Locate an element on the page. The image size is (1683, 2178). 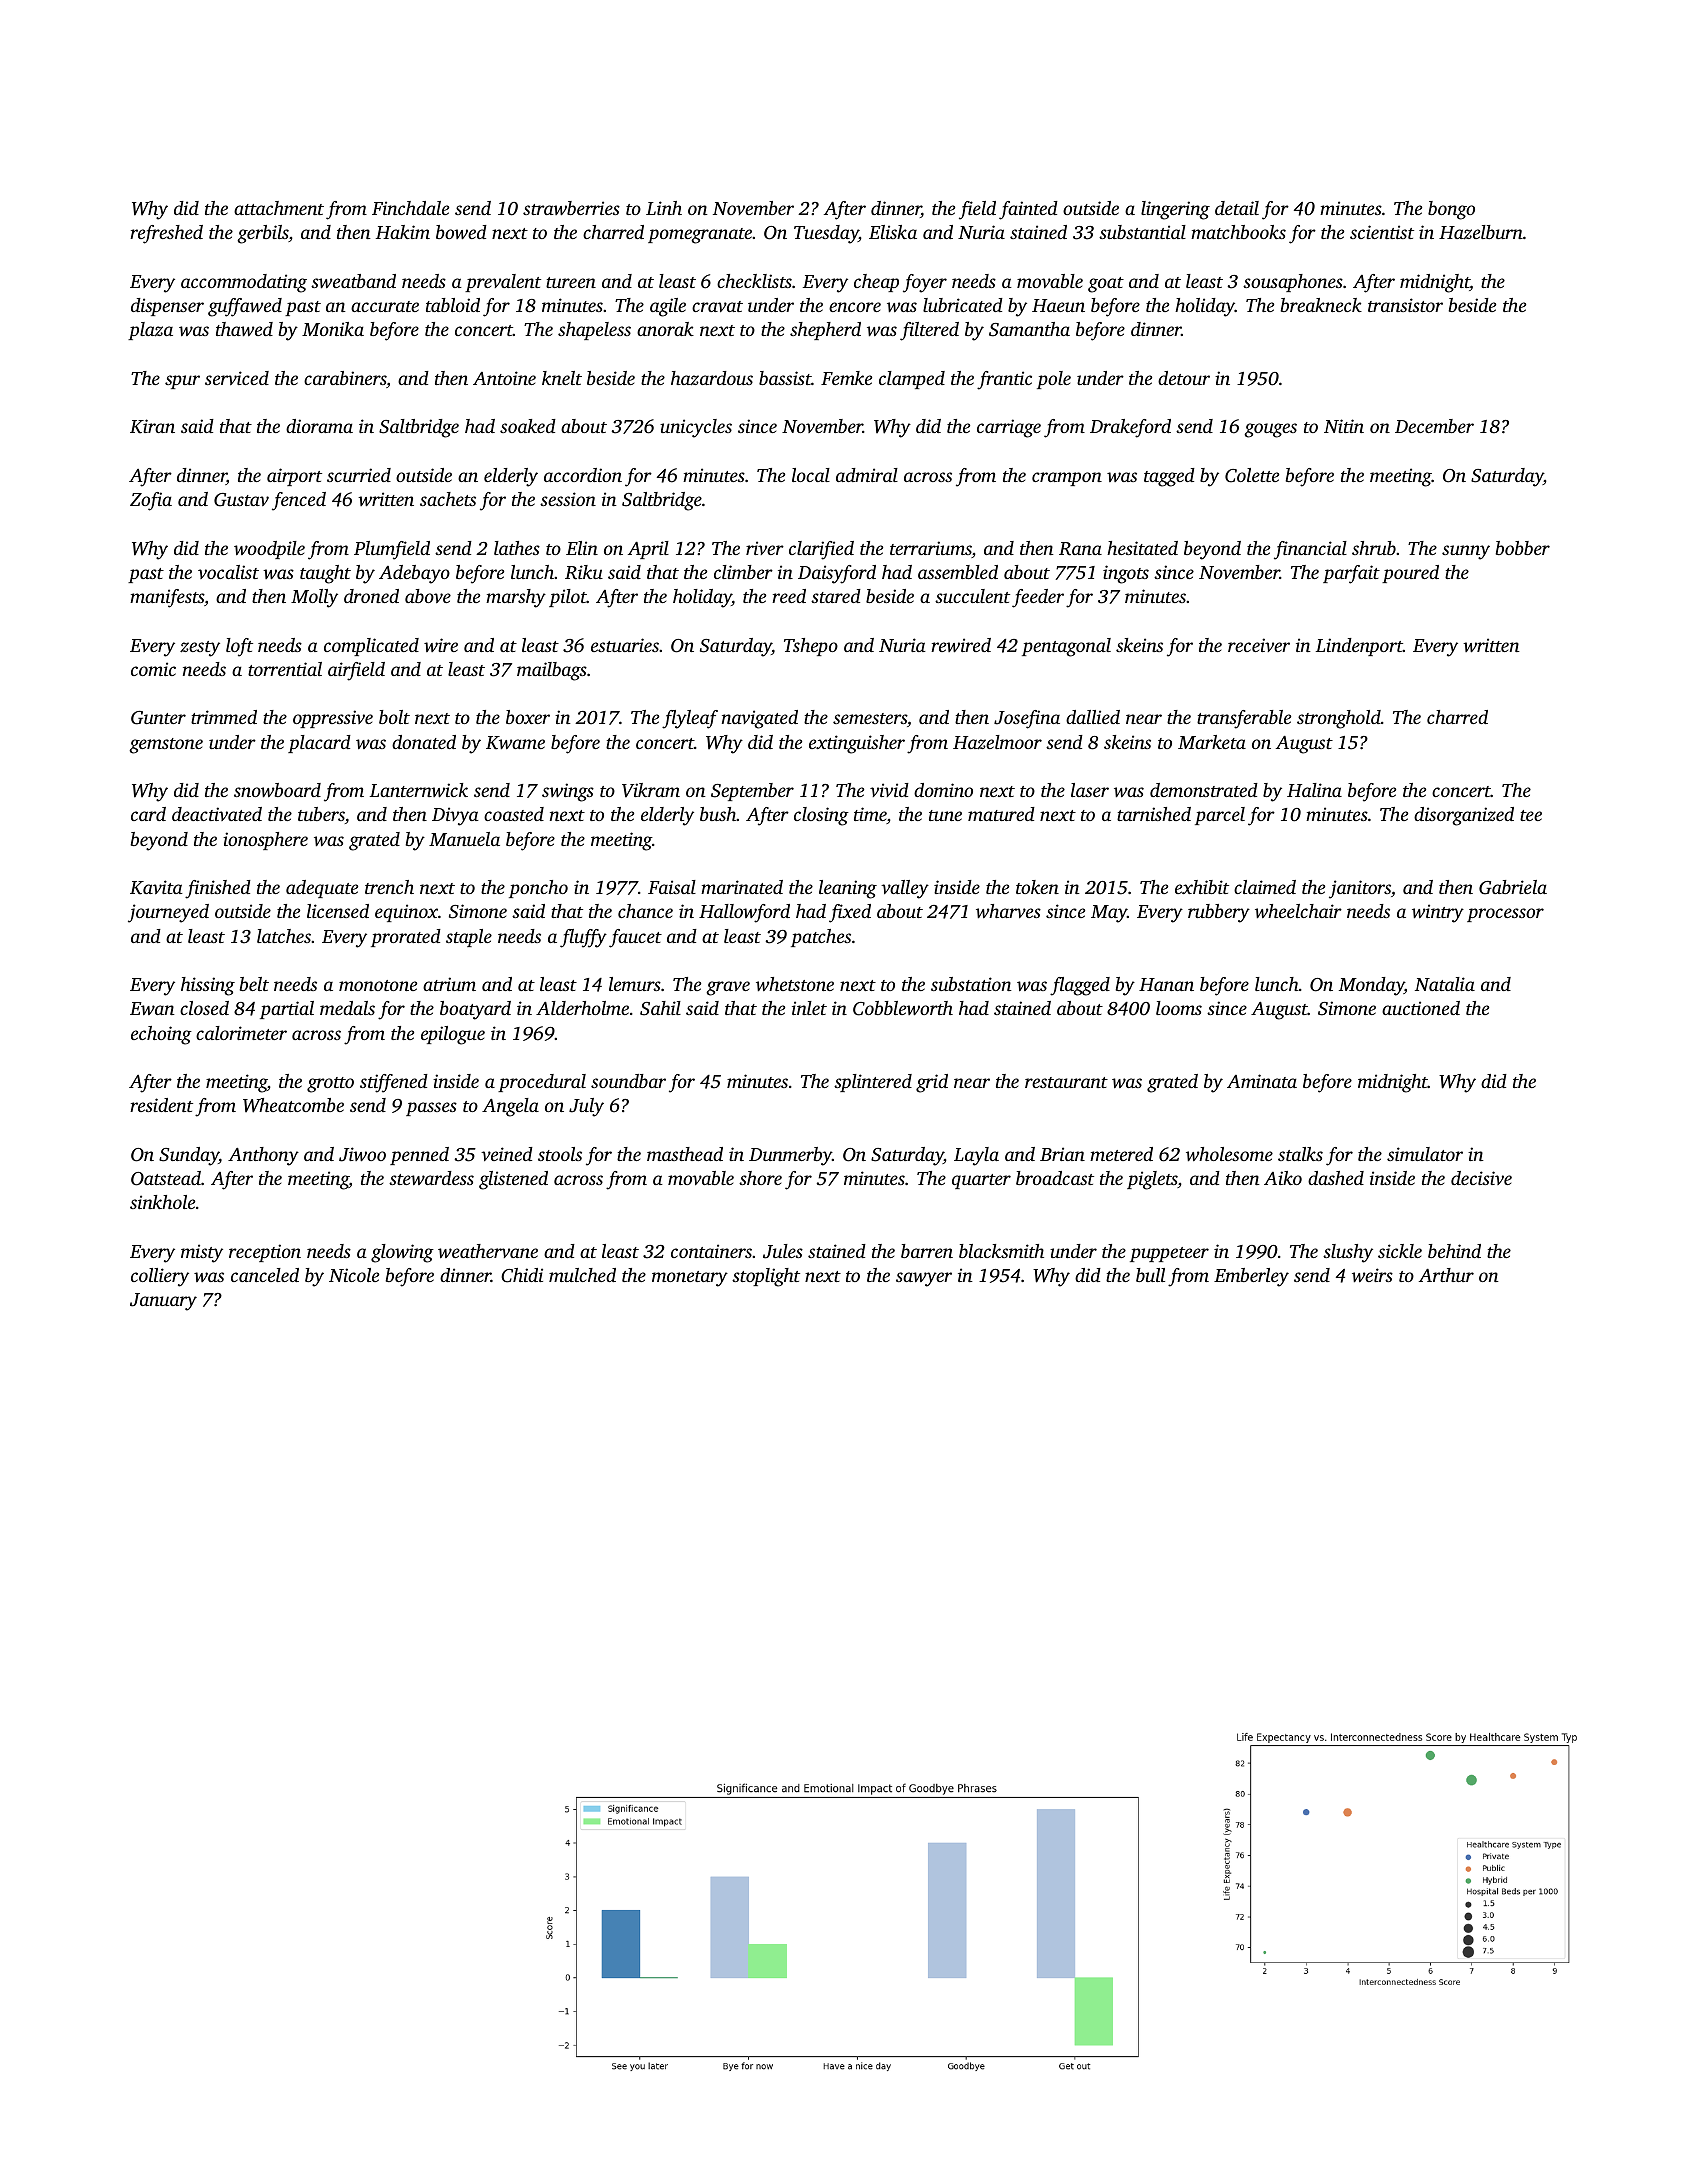
attachment is located at coordinates (279, 208).
